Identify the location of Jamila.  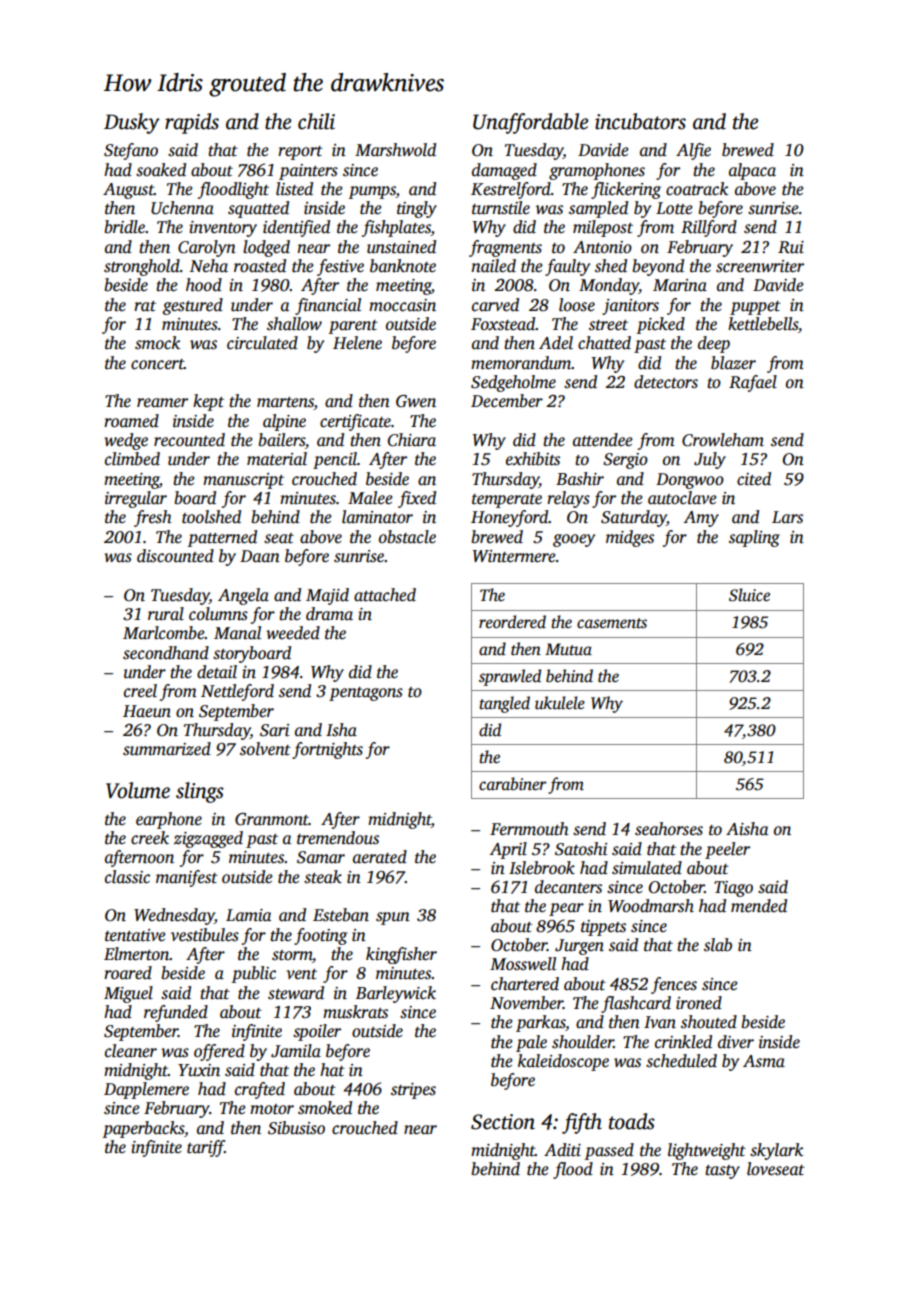
(296, 1051).
